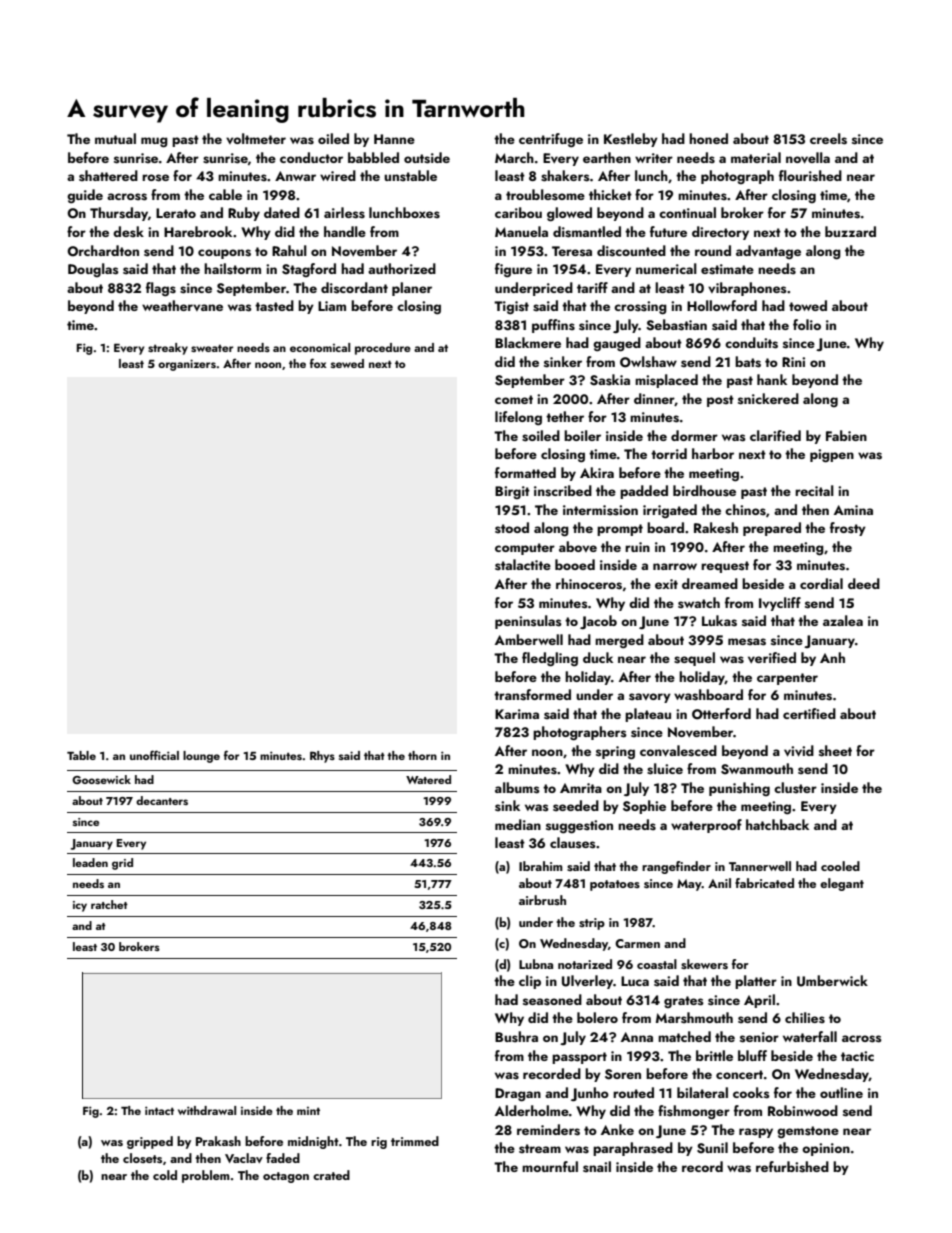  What do you see at coordinates (694, 659) in the screenshot?
I see `sequel` at bounding box center [694, 659].
